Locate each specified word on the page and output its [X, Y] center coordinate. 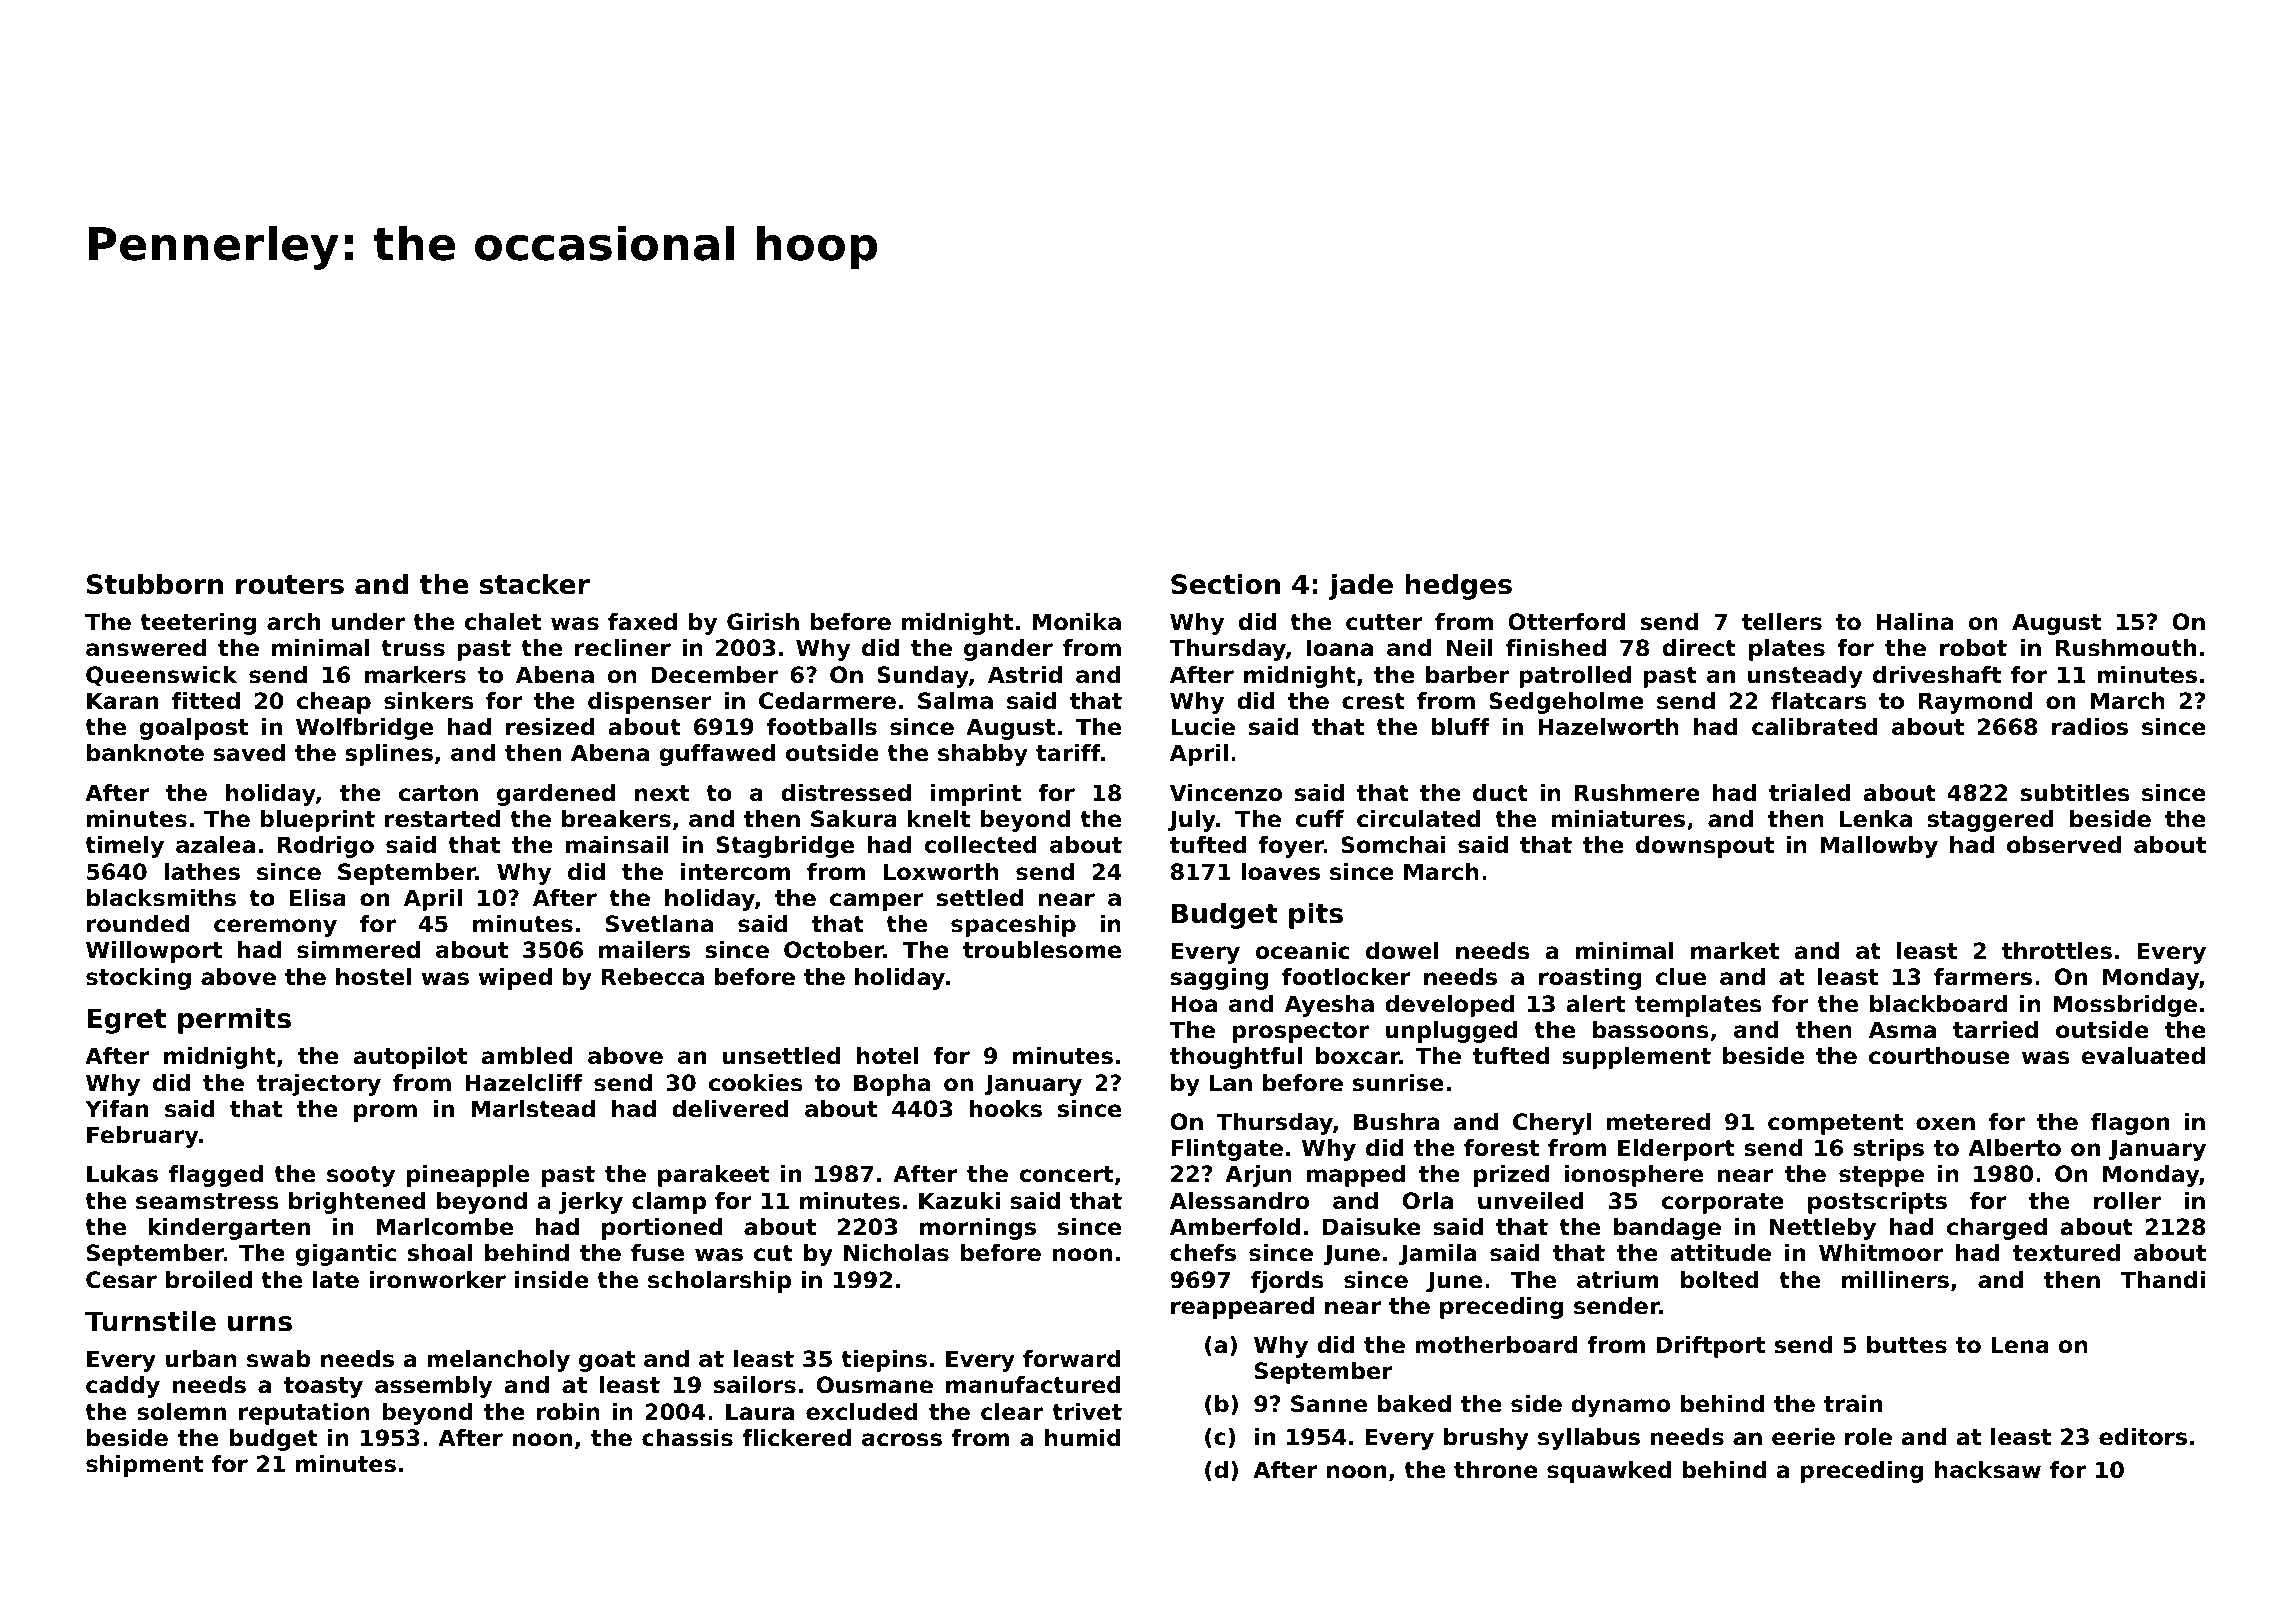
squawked [1609, 1472]
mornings [978, 1229]
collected [980, 845]
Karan [122, 701]
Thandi [2162, 1280]
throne [1496, 1470]
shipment [144, 1466]
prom [385, 1113]
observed [2064, 845]
